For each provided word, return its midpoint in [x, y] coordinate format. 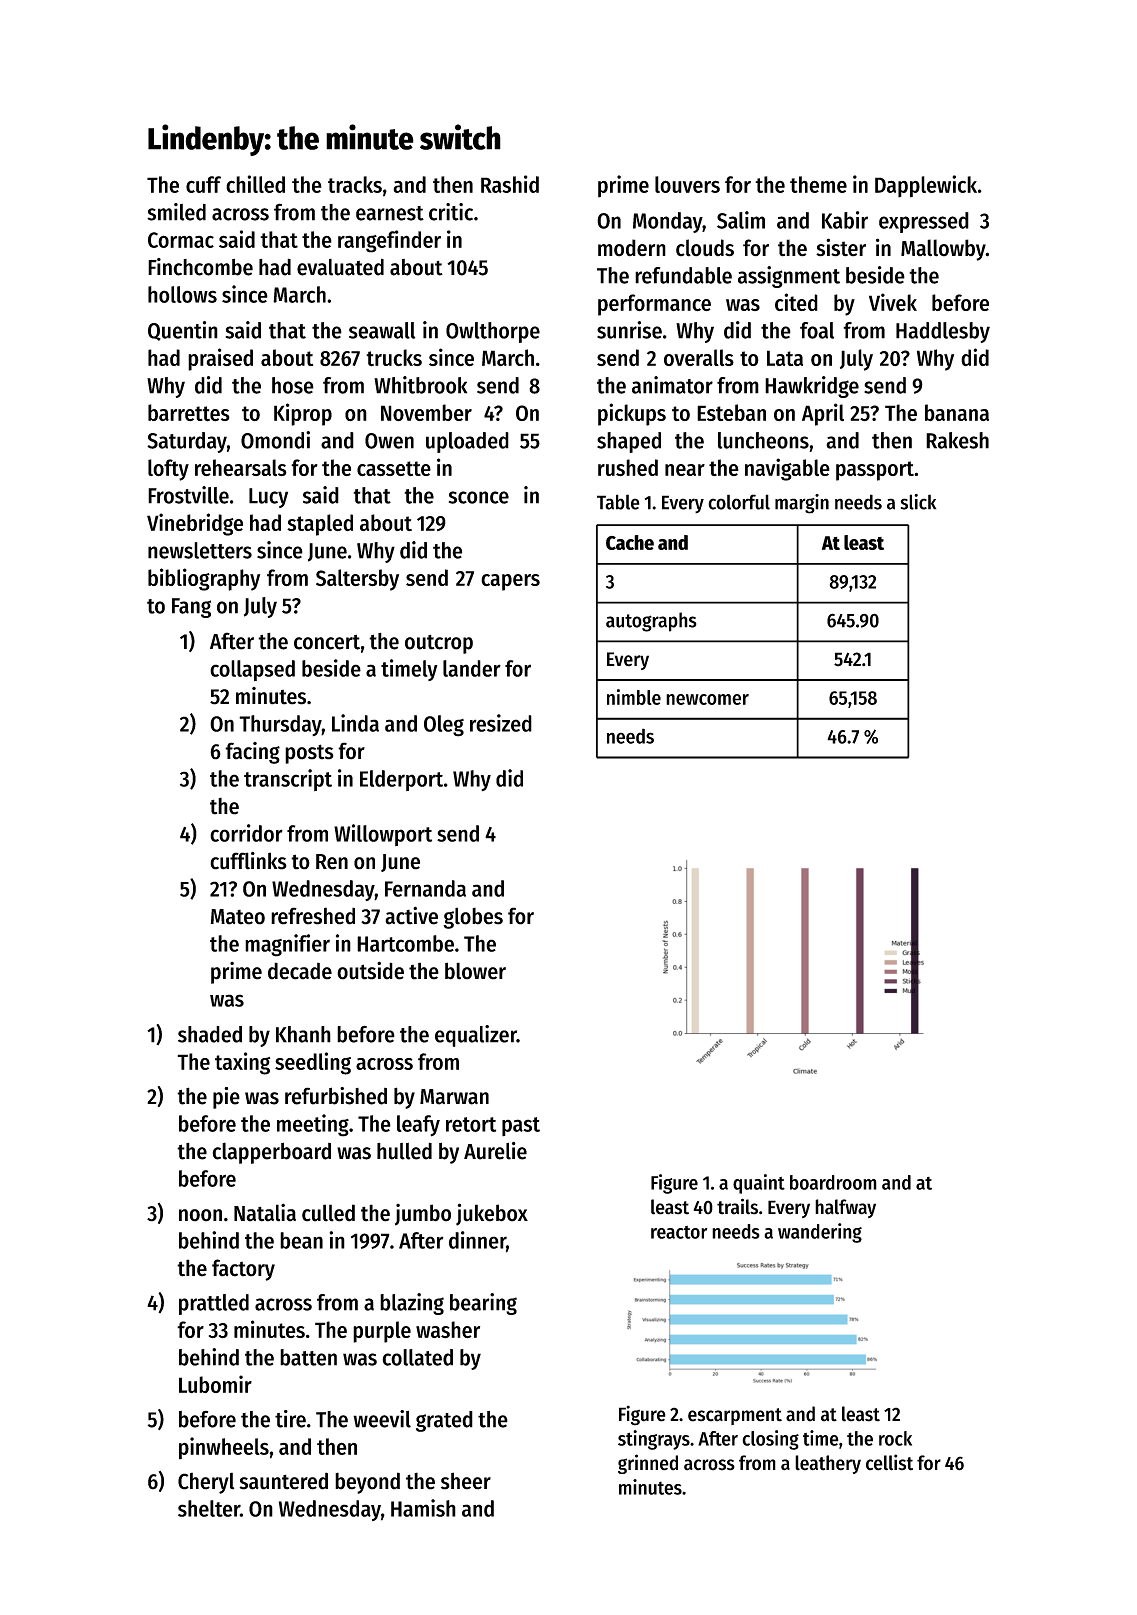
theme [818, 184]
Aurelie [495, 1151]
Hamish [423, 1508]
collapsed [252, 670]
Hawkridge [812, 387]
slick [918, 502]
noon [200, 1215]
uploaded [467, 442]
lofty [168, 470]
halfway [845, 1208]
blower [475, 971]
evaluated [340, 267]
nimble [634, 697]
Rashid [510, 184]
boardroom [833, 1182]
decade [300, 971]
